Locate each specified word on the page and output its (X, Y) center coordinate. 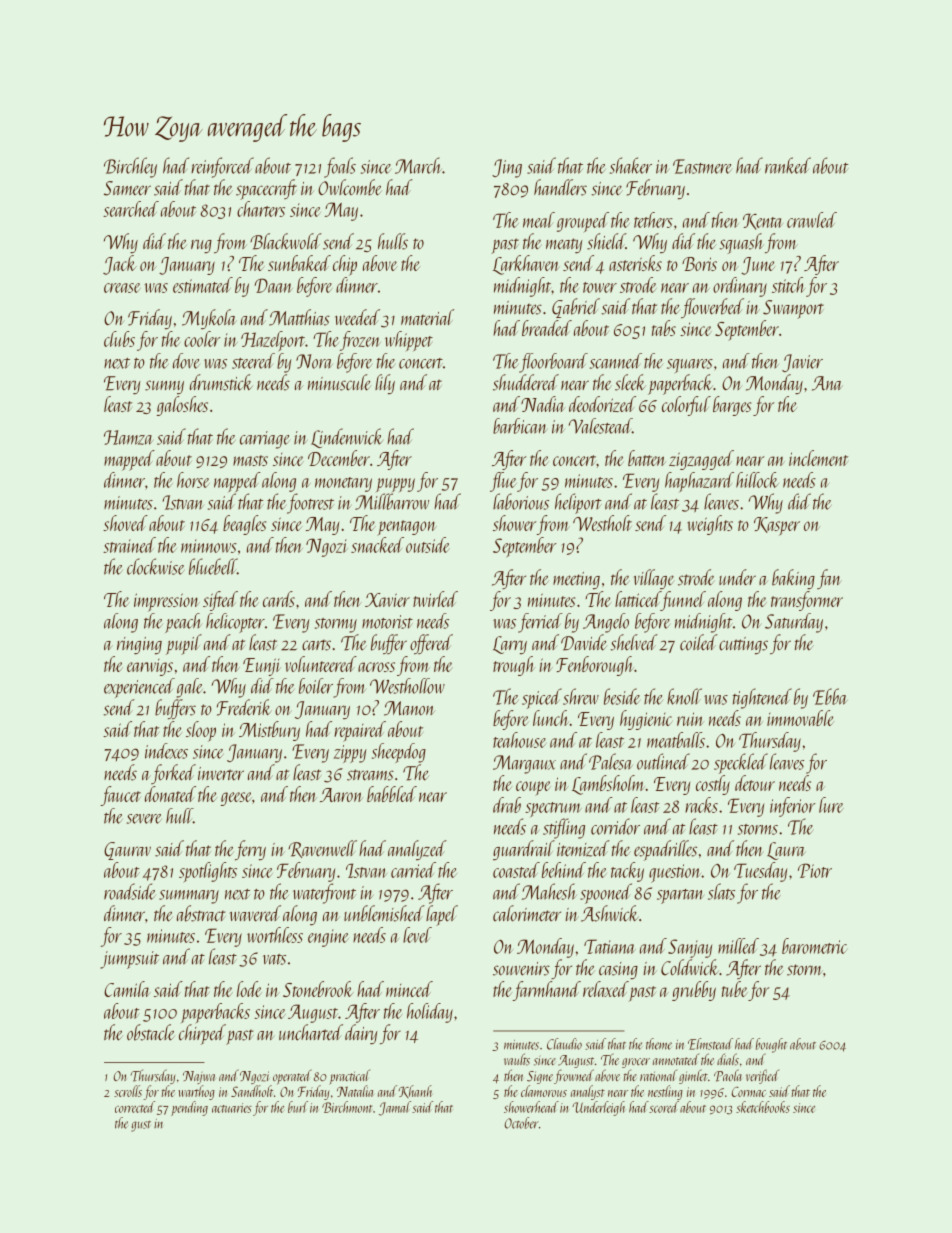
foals (340, 167)
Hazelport (273, 341)
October (522, 1123)
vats (274, 959)
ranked (788, 165)
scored (664, 1107)
